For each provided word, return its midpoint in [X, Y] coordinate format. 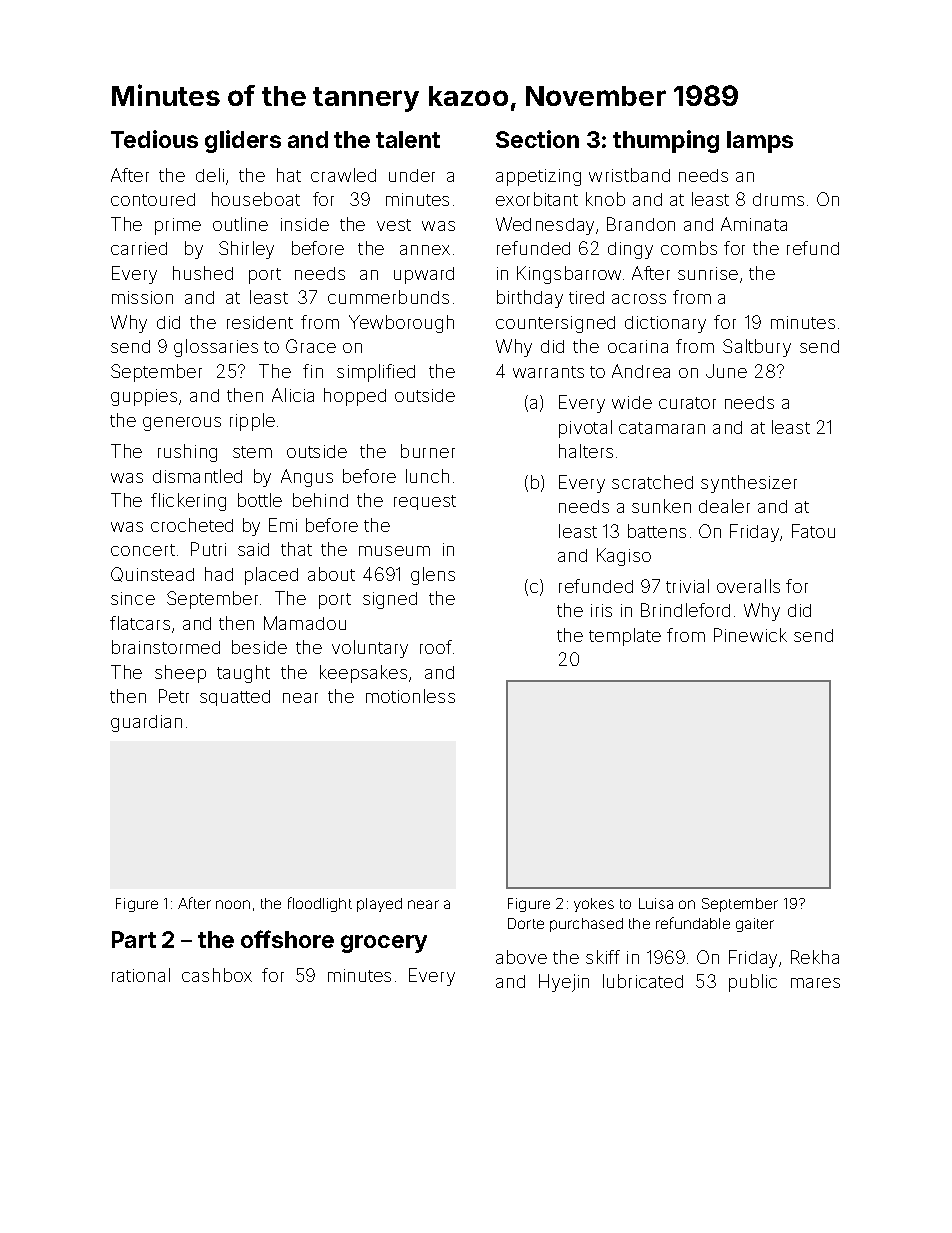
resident [260, 322]
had [219, 574]
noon [233, 904]
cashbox [217, 975]
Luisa [656, 903]
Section [537, 139]
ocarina [638, 346]
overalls [748, 586]
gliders [243, 141]
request [425, 502]
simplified [376, 373]
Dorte [526, 923]
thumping [666, 141]
